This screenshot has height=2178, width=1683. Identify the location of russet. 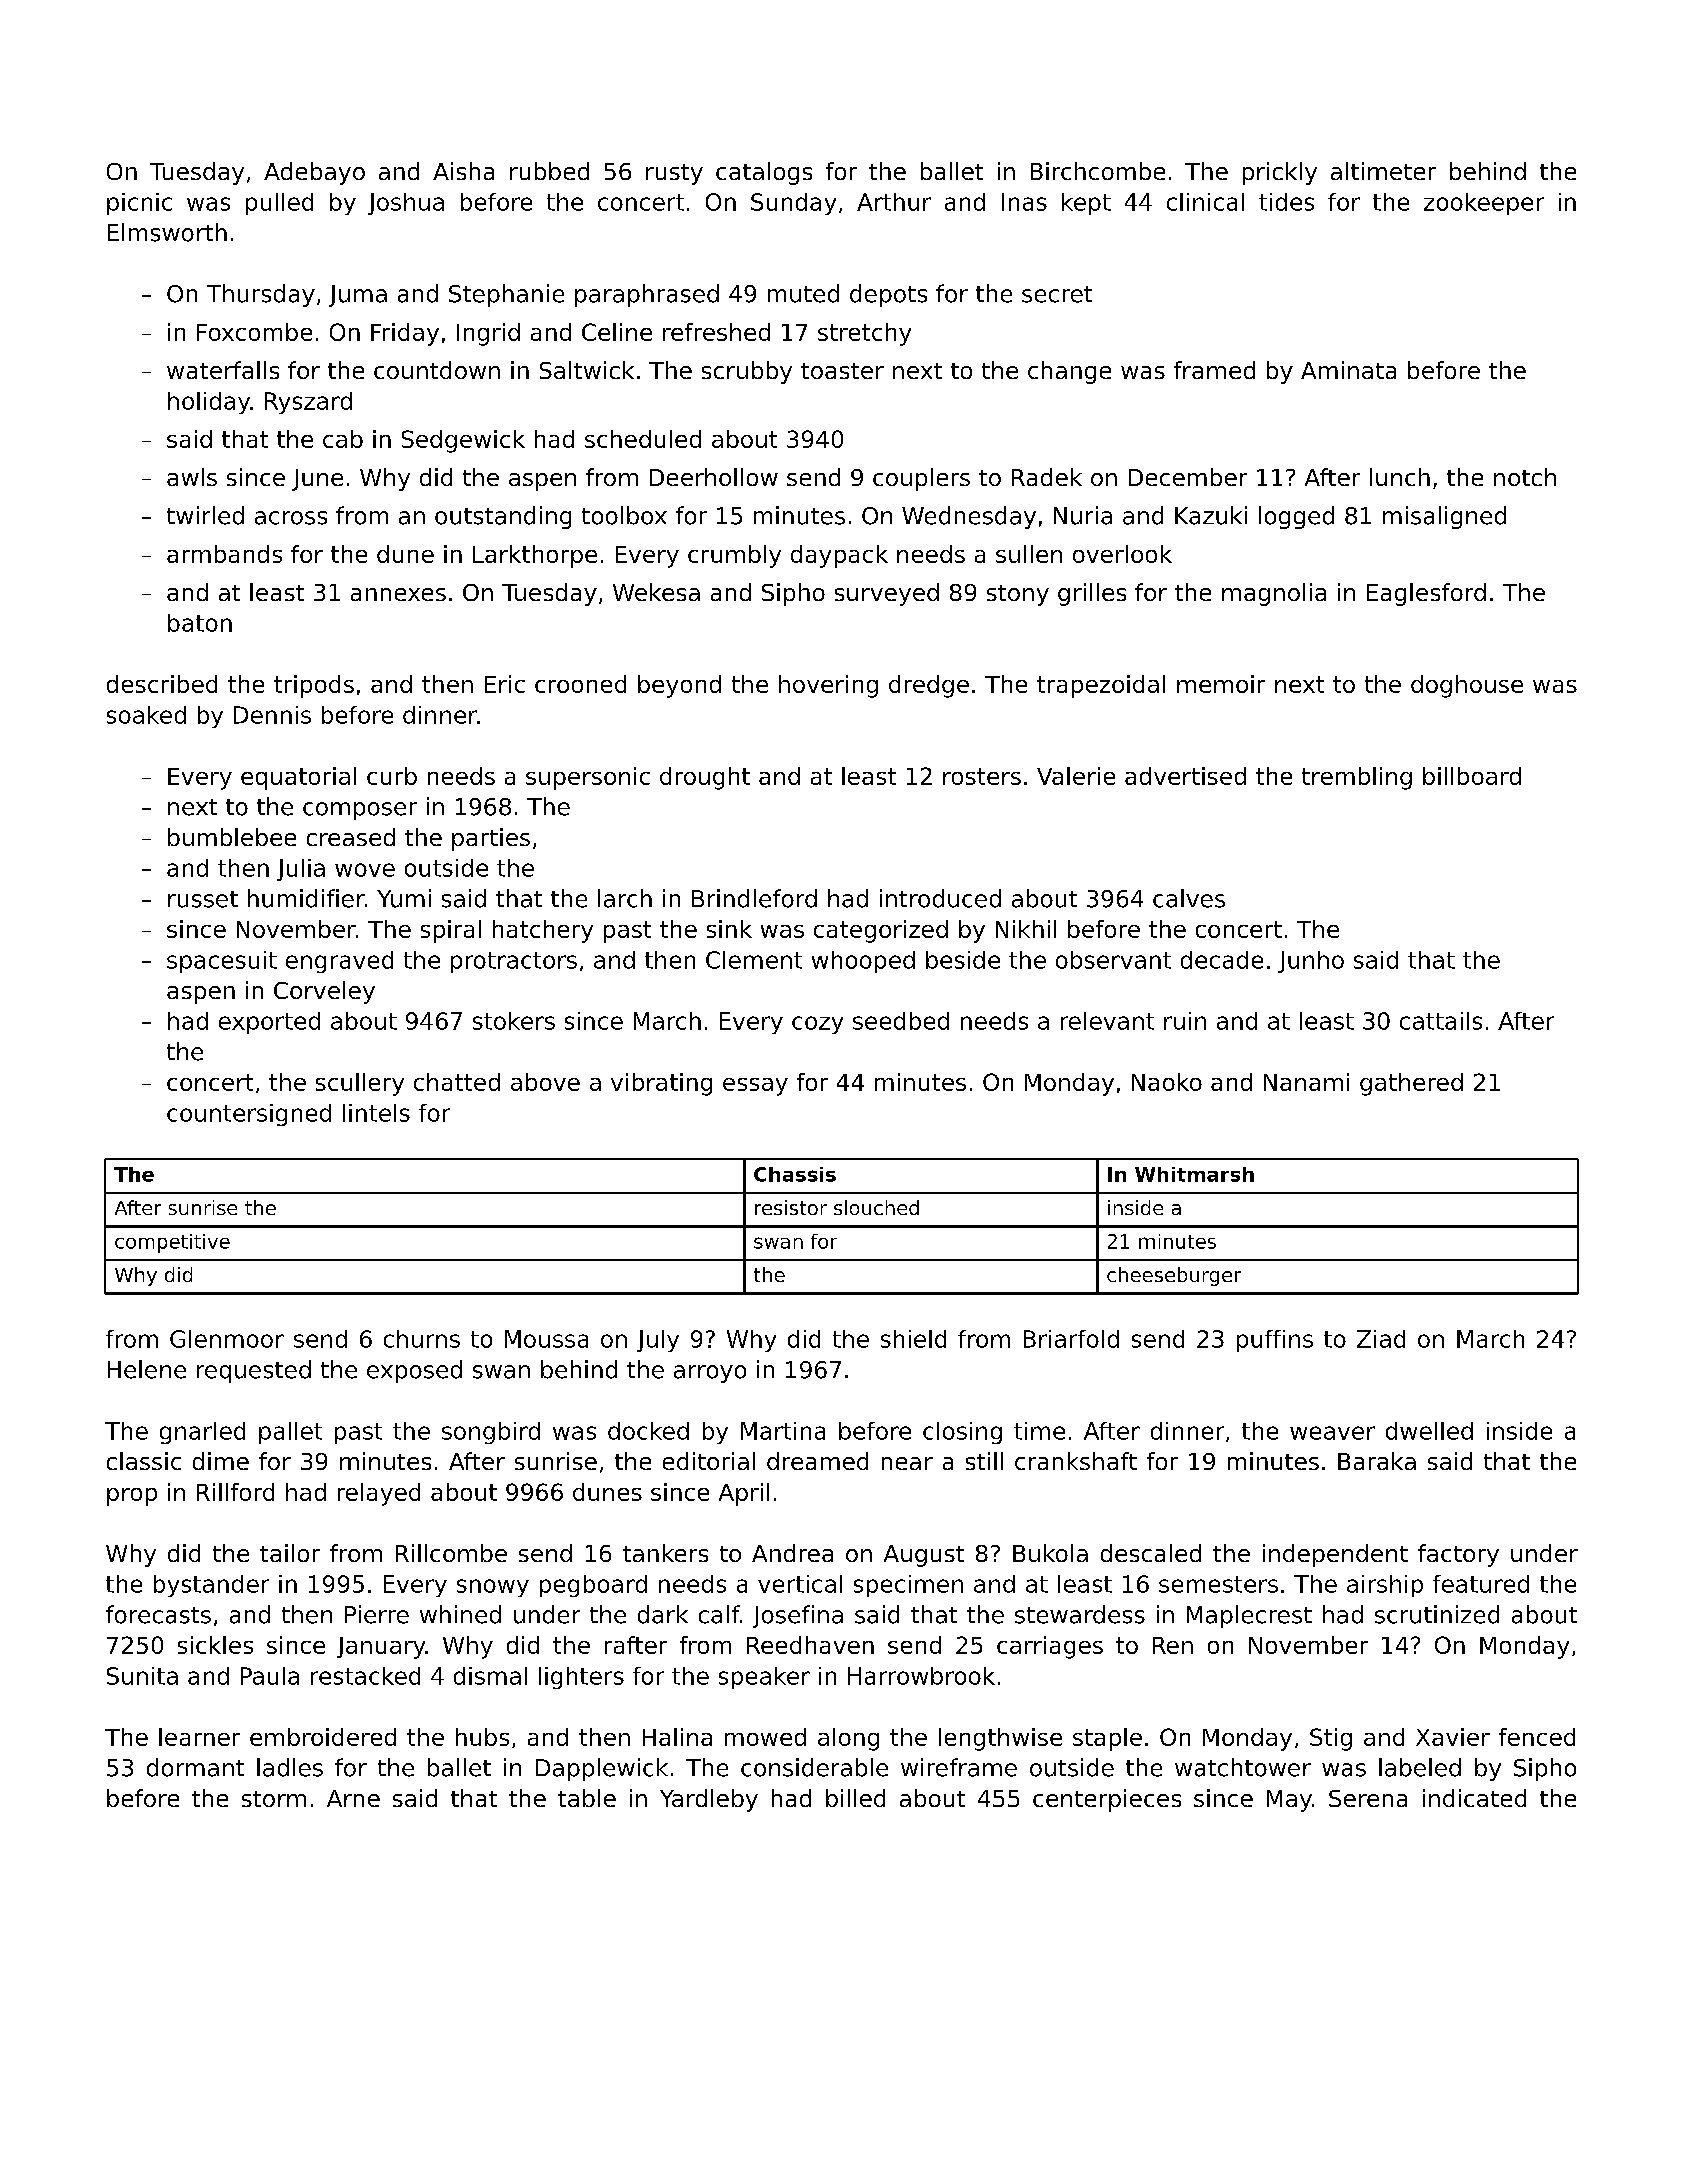
(203, 899).
